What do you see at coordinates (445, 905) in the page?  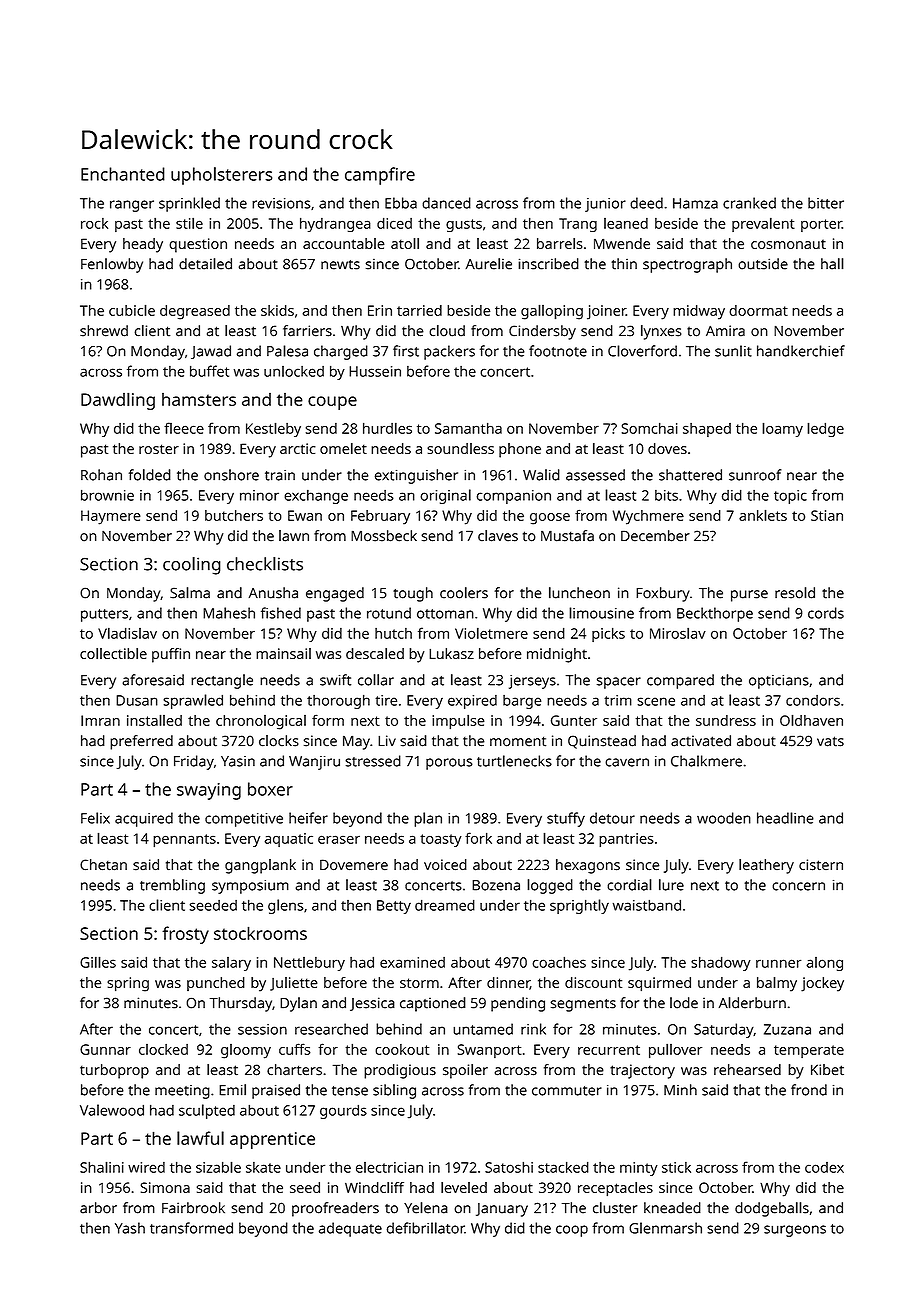 I see `dreamed` at bounding box center [445, 905].
